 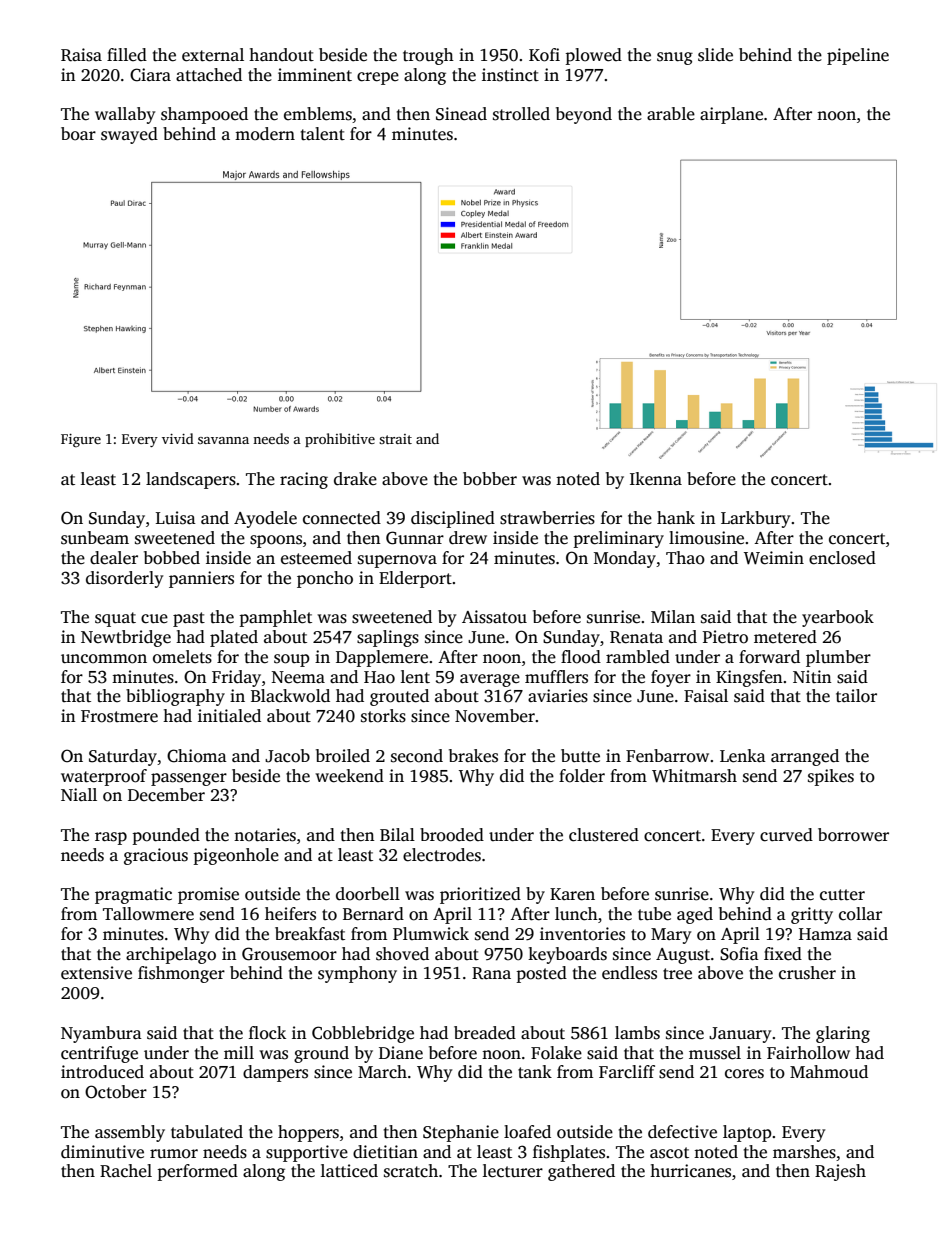 I want to click on Sinead, so click(x=461, y=114).
